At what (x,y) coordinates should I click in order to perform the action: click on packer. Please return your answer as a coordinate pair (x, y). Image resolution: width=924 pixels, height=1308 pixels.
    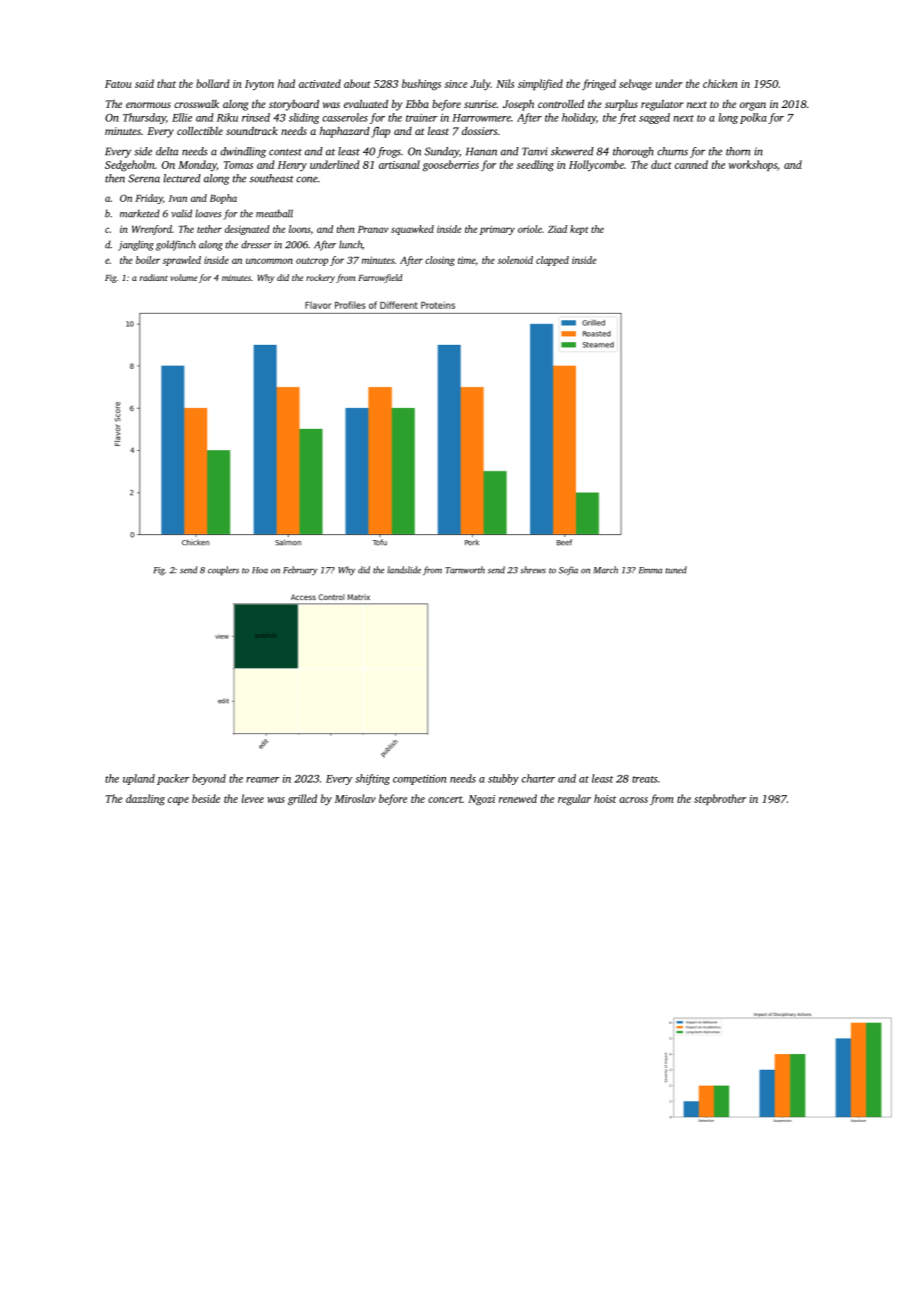
    Looking at the image, I should click on (173, 779).
